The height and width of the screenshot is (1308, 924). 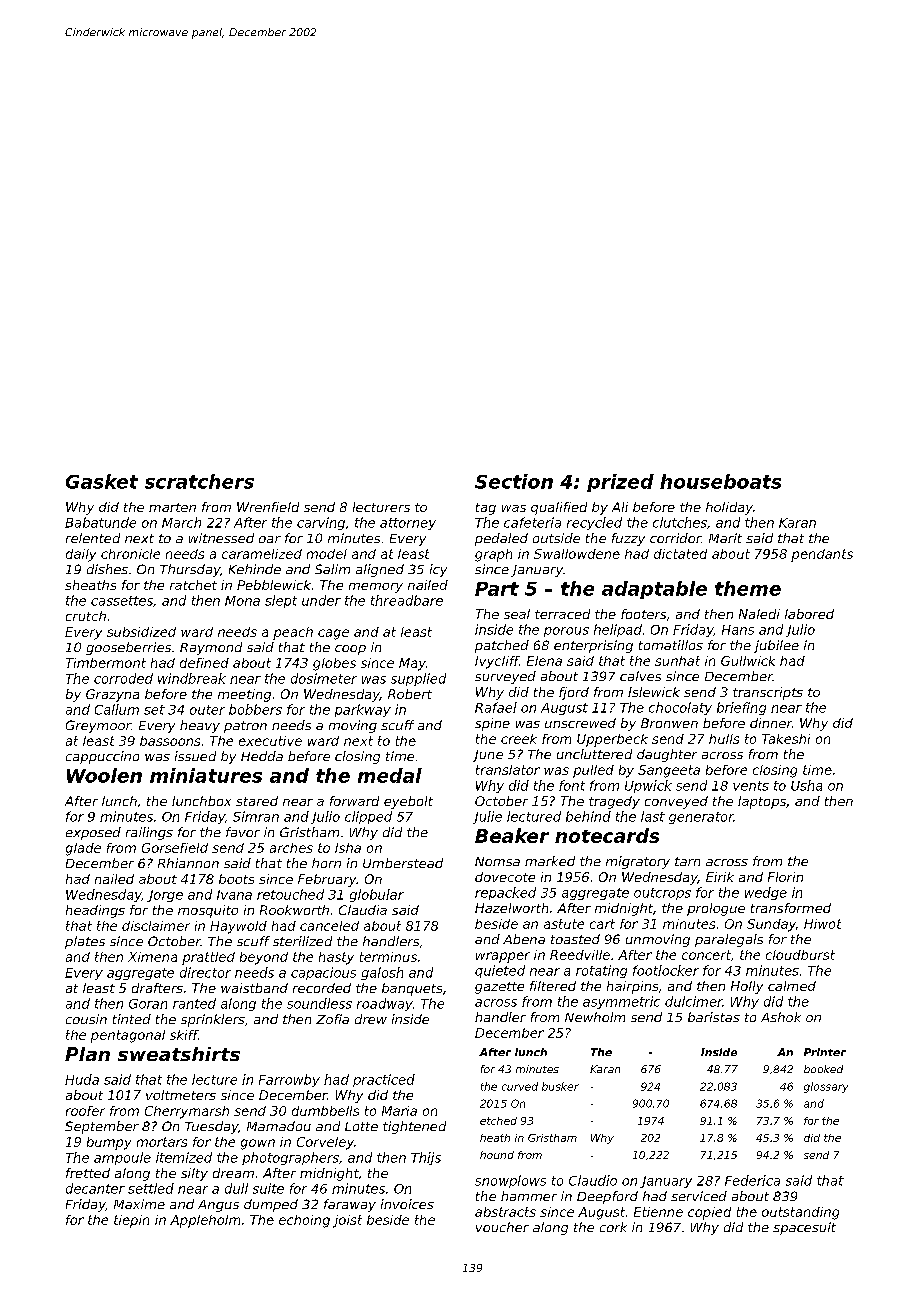 I want to click on Section, so click(x=514, y=481).
